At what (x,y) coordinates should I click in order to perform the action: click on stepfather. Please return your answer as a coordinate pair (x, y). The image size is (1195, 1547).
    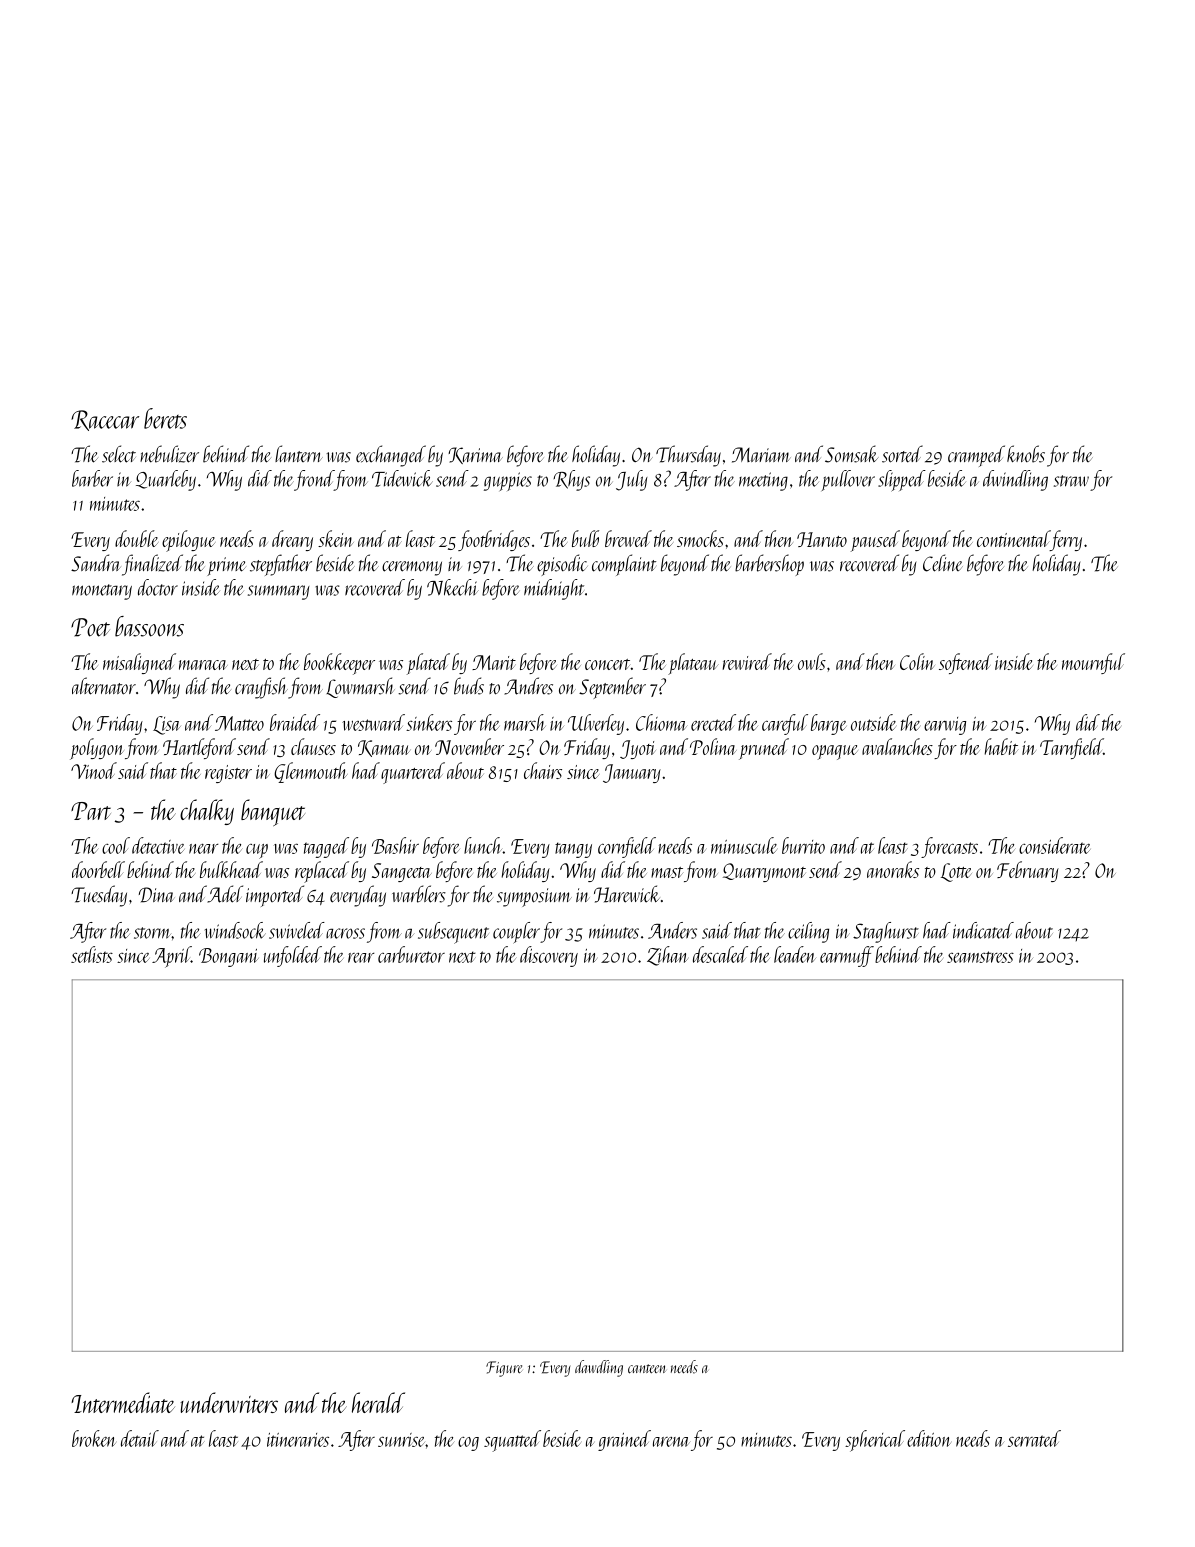
    Looking at the image, I should click on (281, 565).
